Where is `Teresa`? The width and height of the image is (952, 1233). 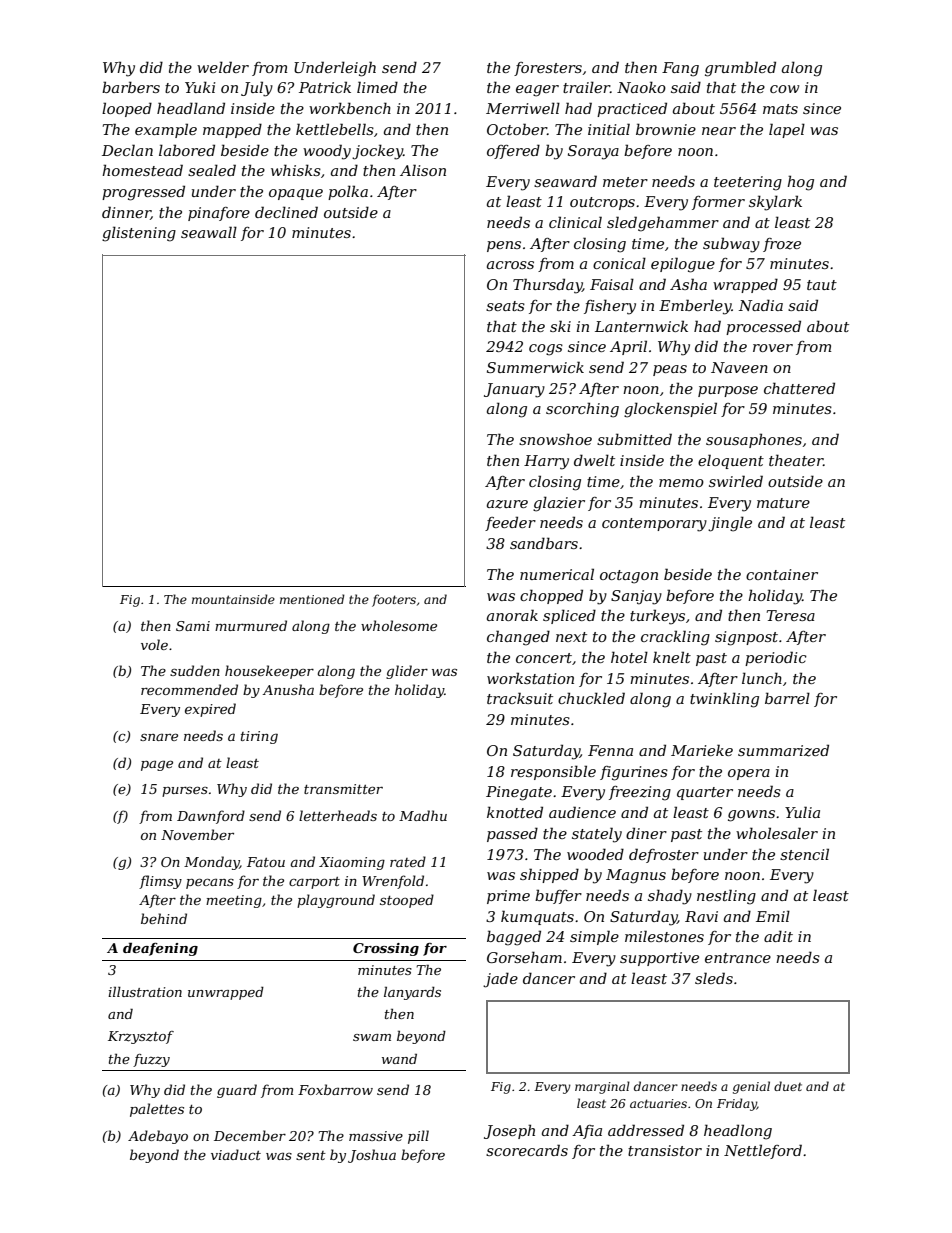
Teresa is located at coordinates (791, 615).
